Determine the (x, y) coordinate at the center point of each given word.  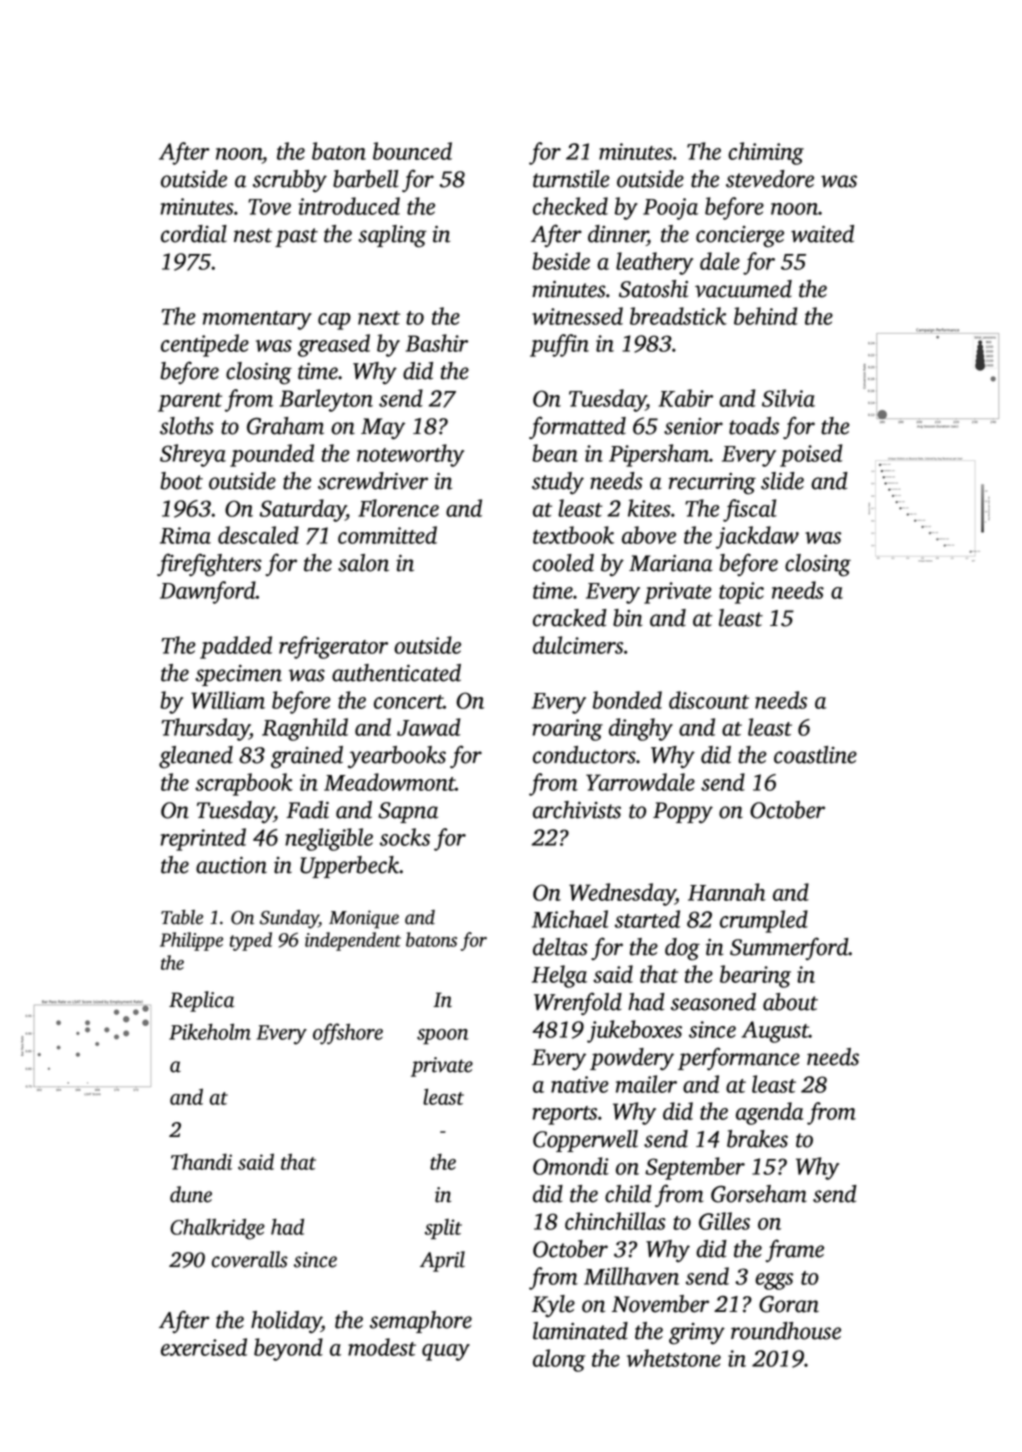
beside (561, 261)
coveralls (250, 1259)
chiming (766, 153)
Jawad (428, 727)
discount (709, 700)
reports (564, 1115)
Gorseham (759, 1194)
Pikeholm (210, 1031)
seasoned (713, 1002)
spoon (442, 1036)
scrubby (290, 181)
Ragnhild (305, 729)
